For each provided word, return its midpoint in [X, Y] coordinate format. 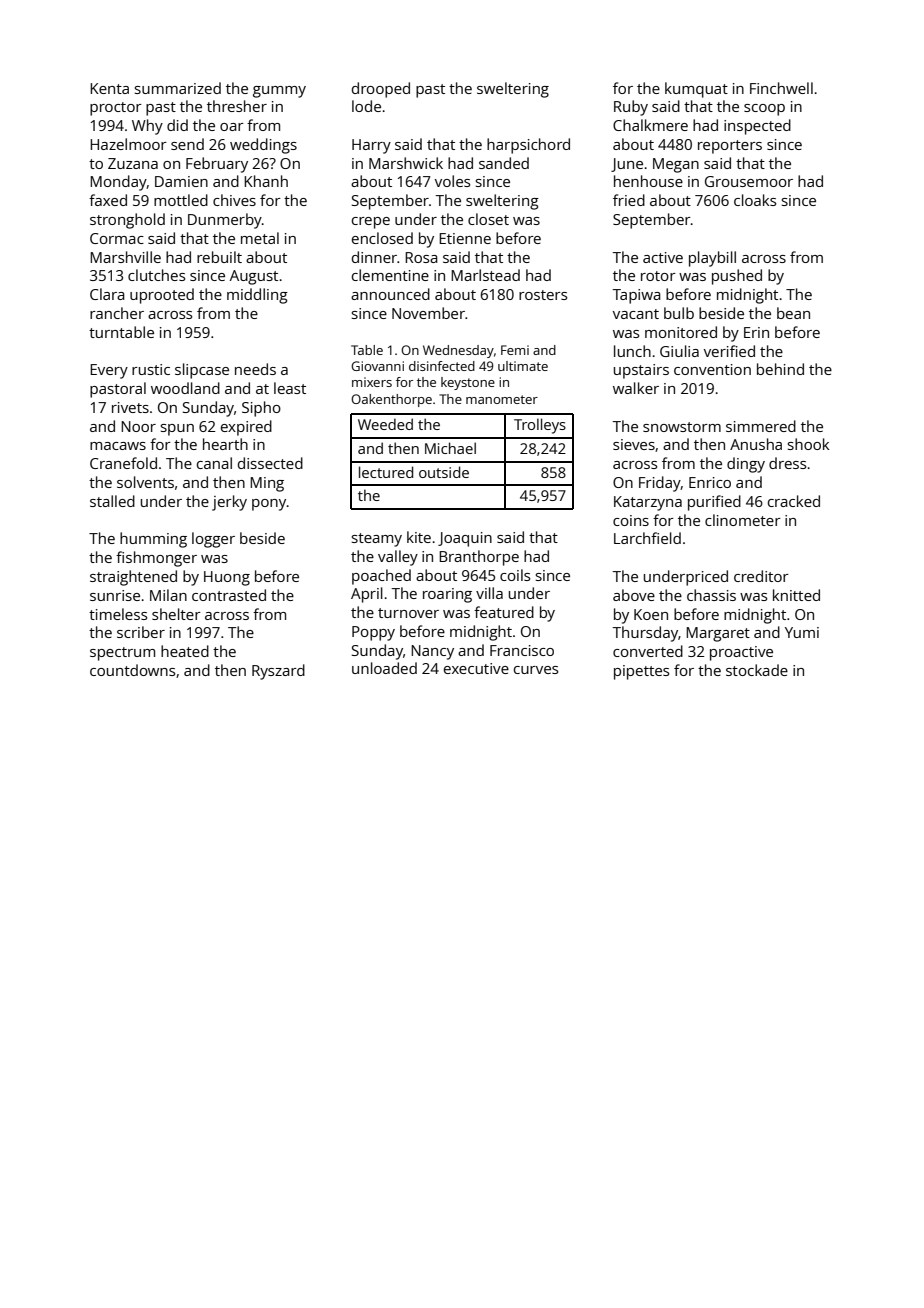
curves [536, 670]
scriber [141, 632]
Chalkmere [650, 125]
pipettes [641, 672]
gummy [279, 92]
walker [636, 388]
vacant [636, 314]
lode [366, 106]
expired [246, 428]
